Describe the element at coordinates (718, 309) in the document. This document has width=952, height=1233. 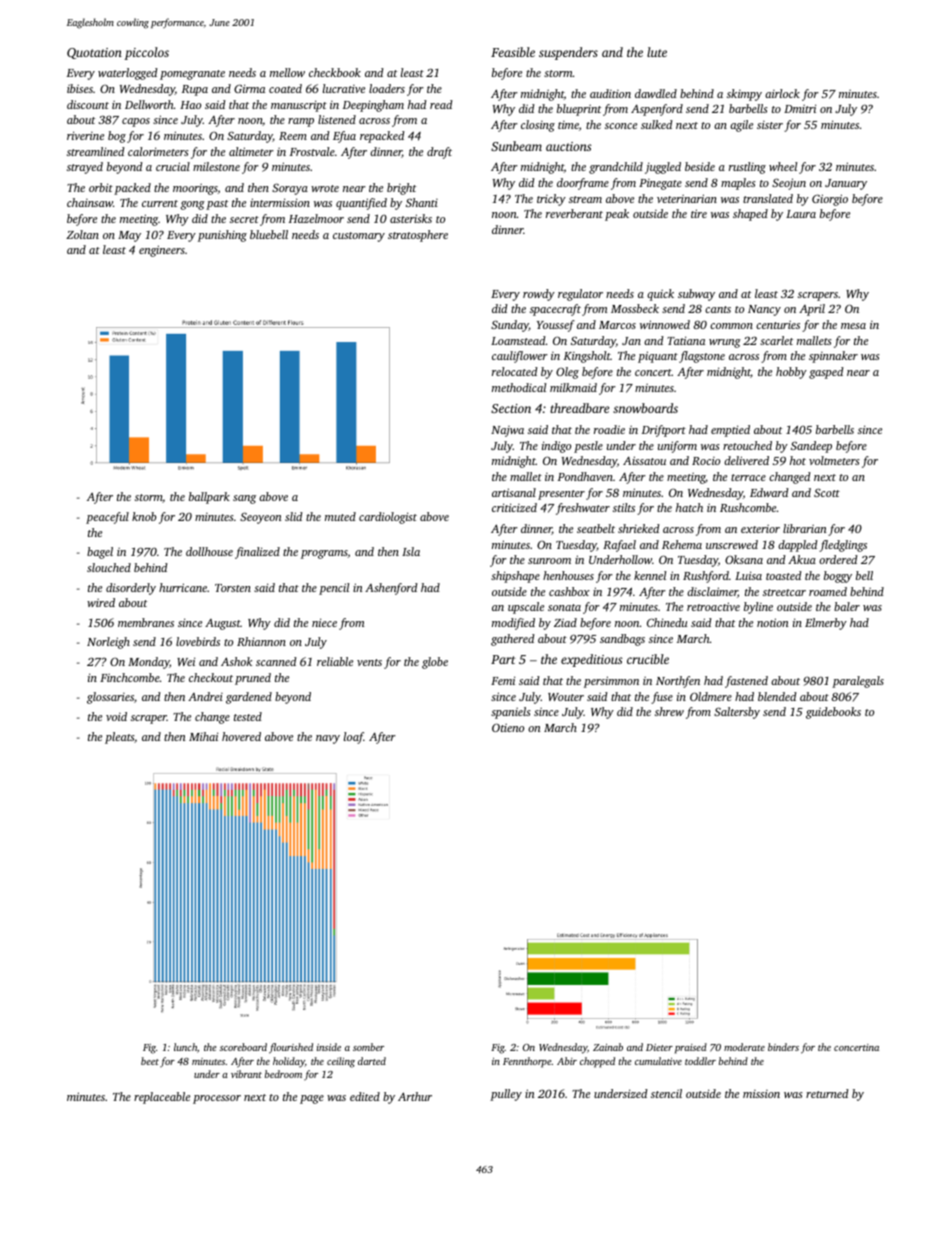
I see `cants` at that location.
